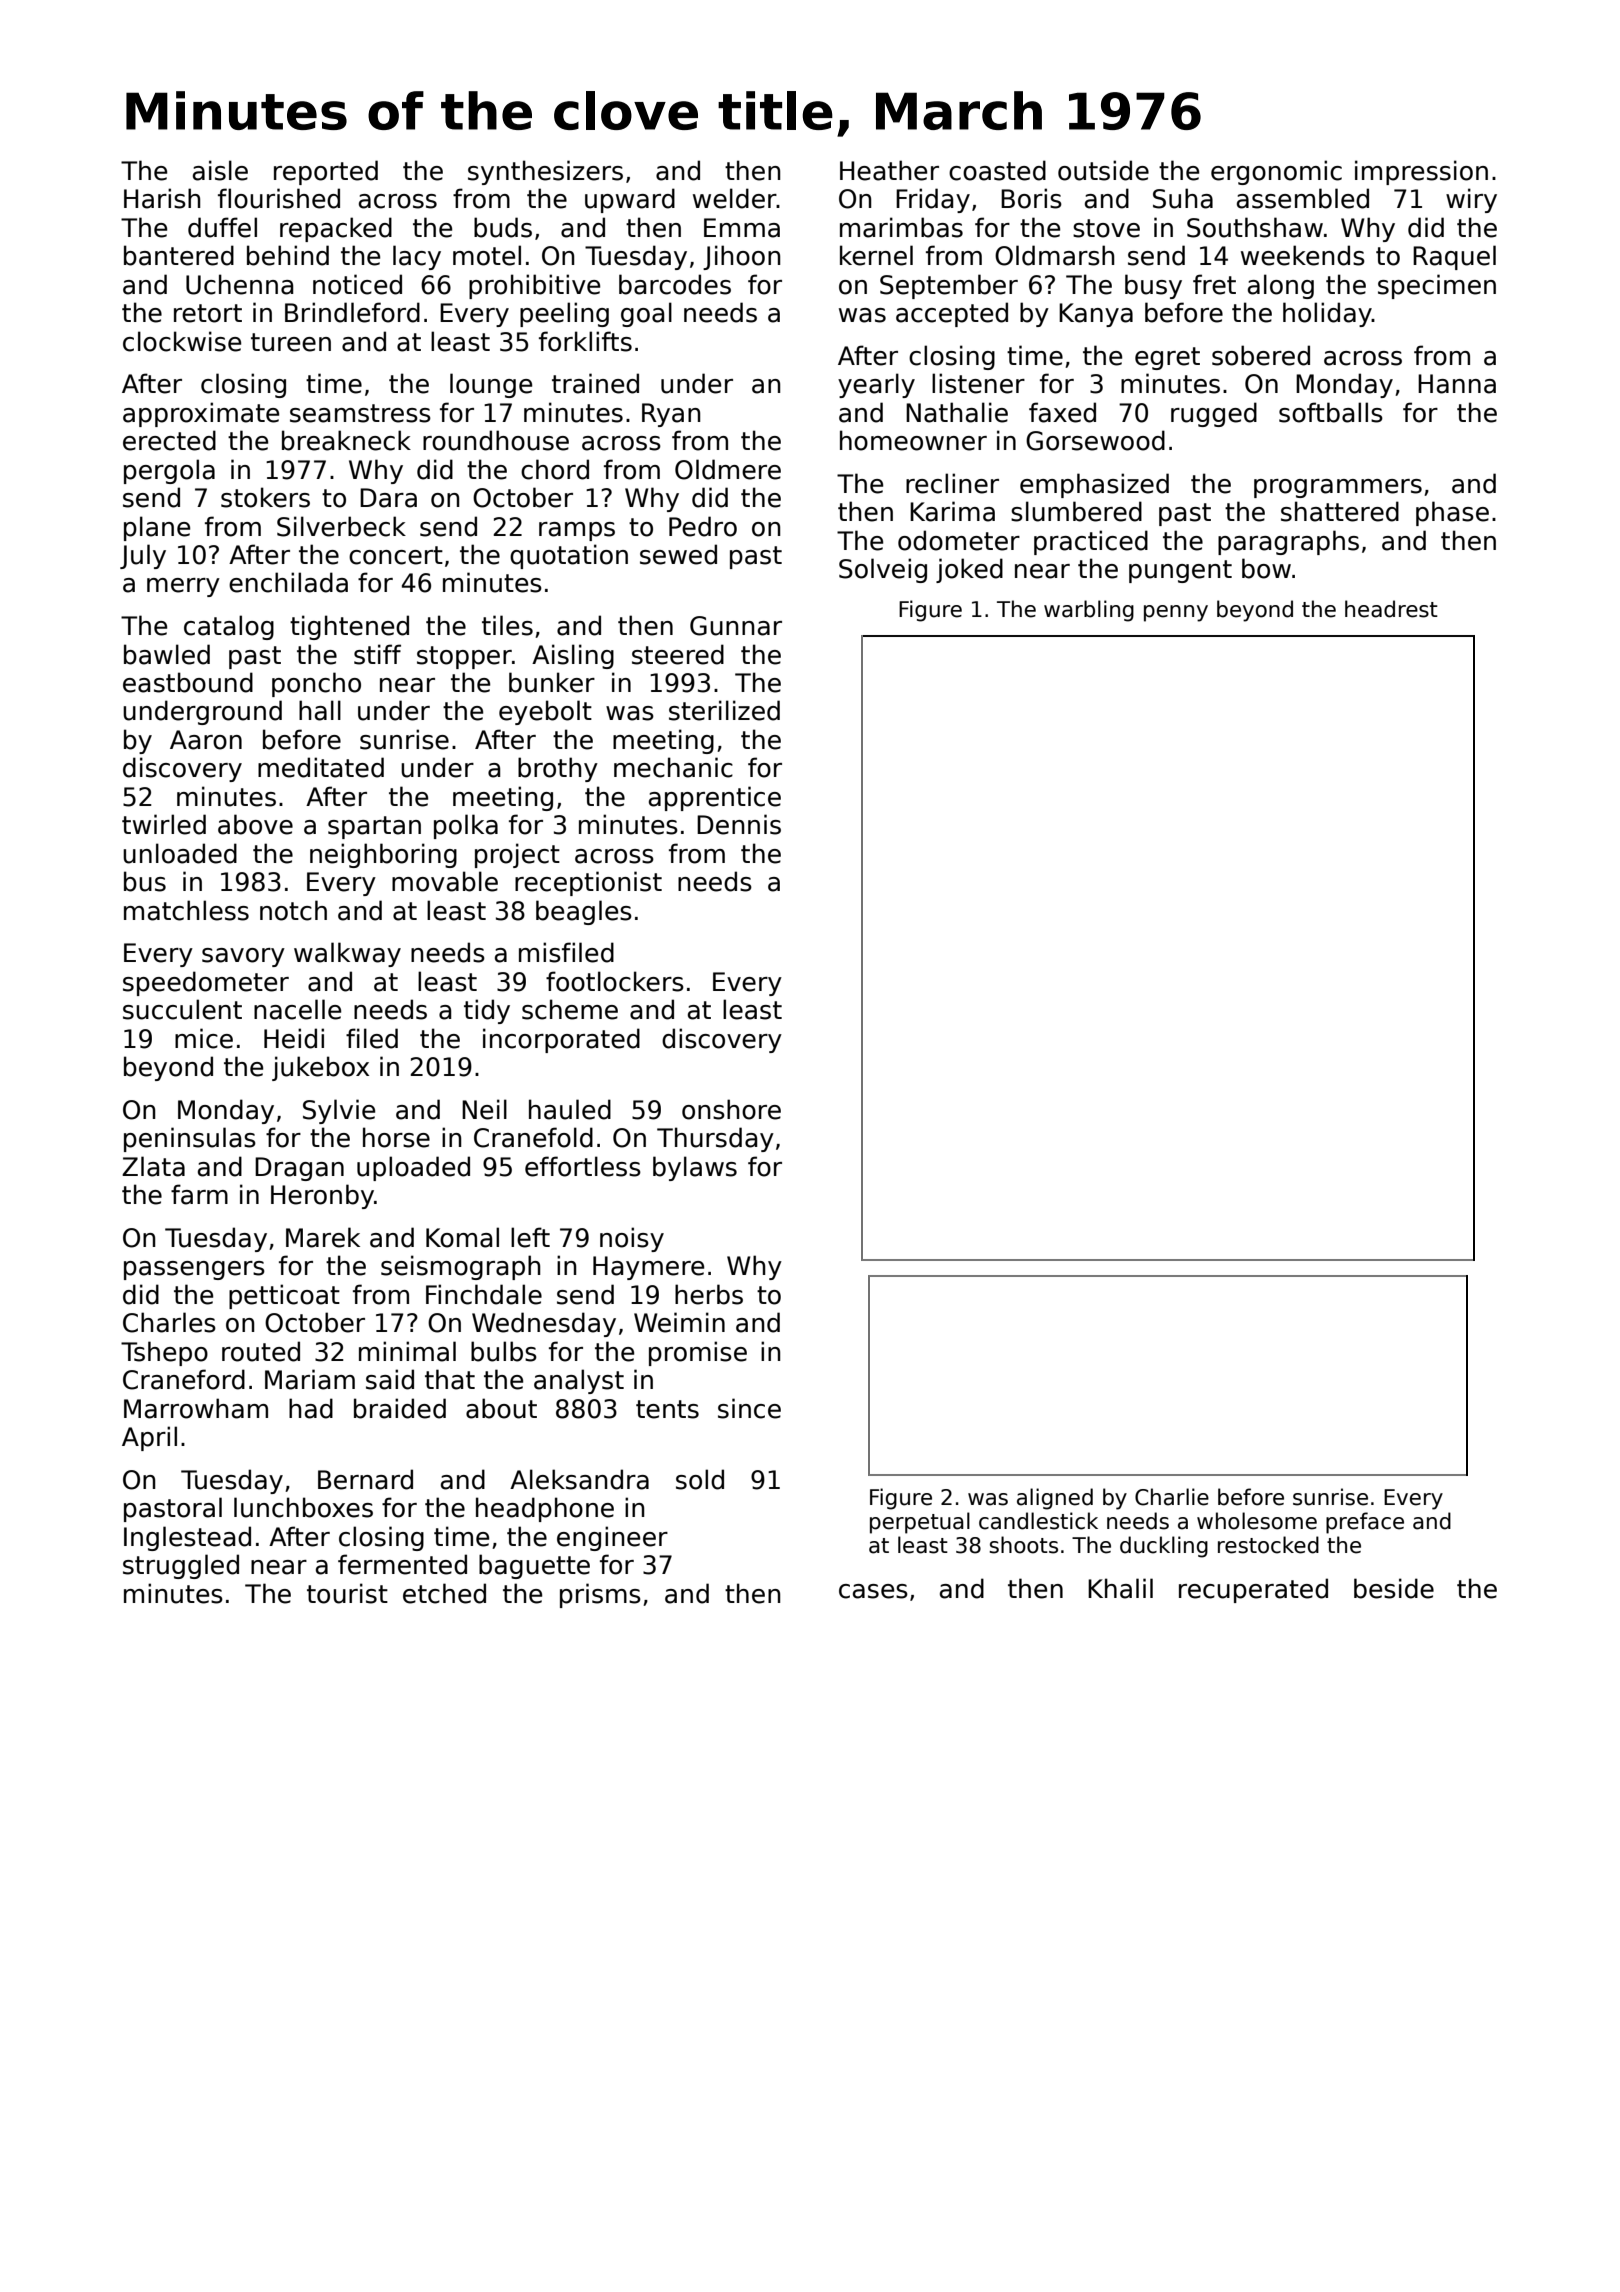 The height and width of the screenshot is (2292, 1620). What do you see at coordinates (179, 255) in the screenshot?
I see `bantered` at bounding box center [179, 255].
